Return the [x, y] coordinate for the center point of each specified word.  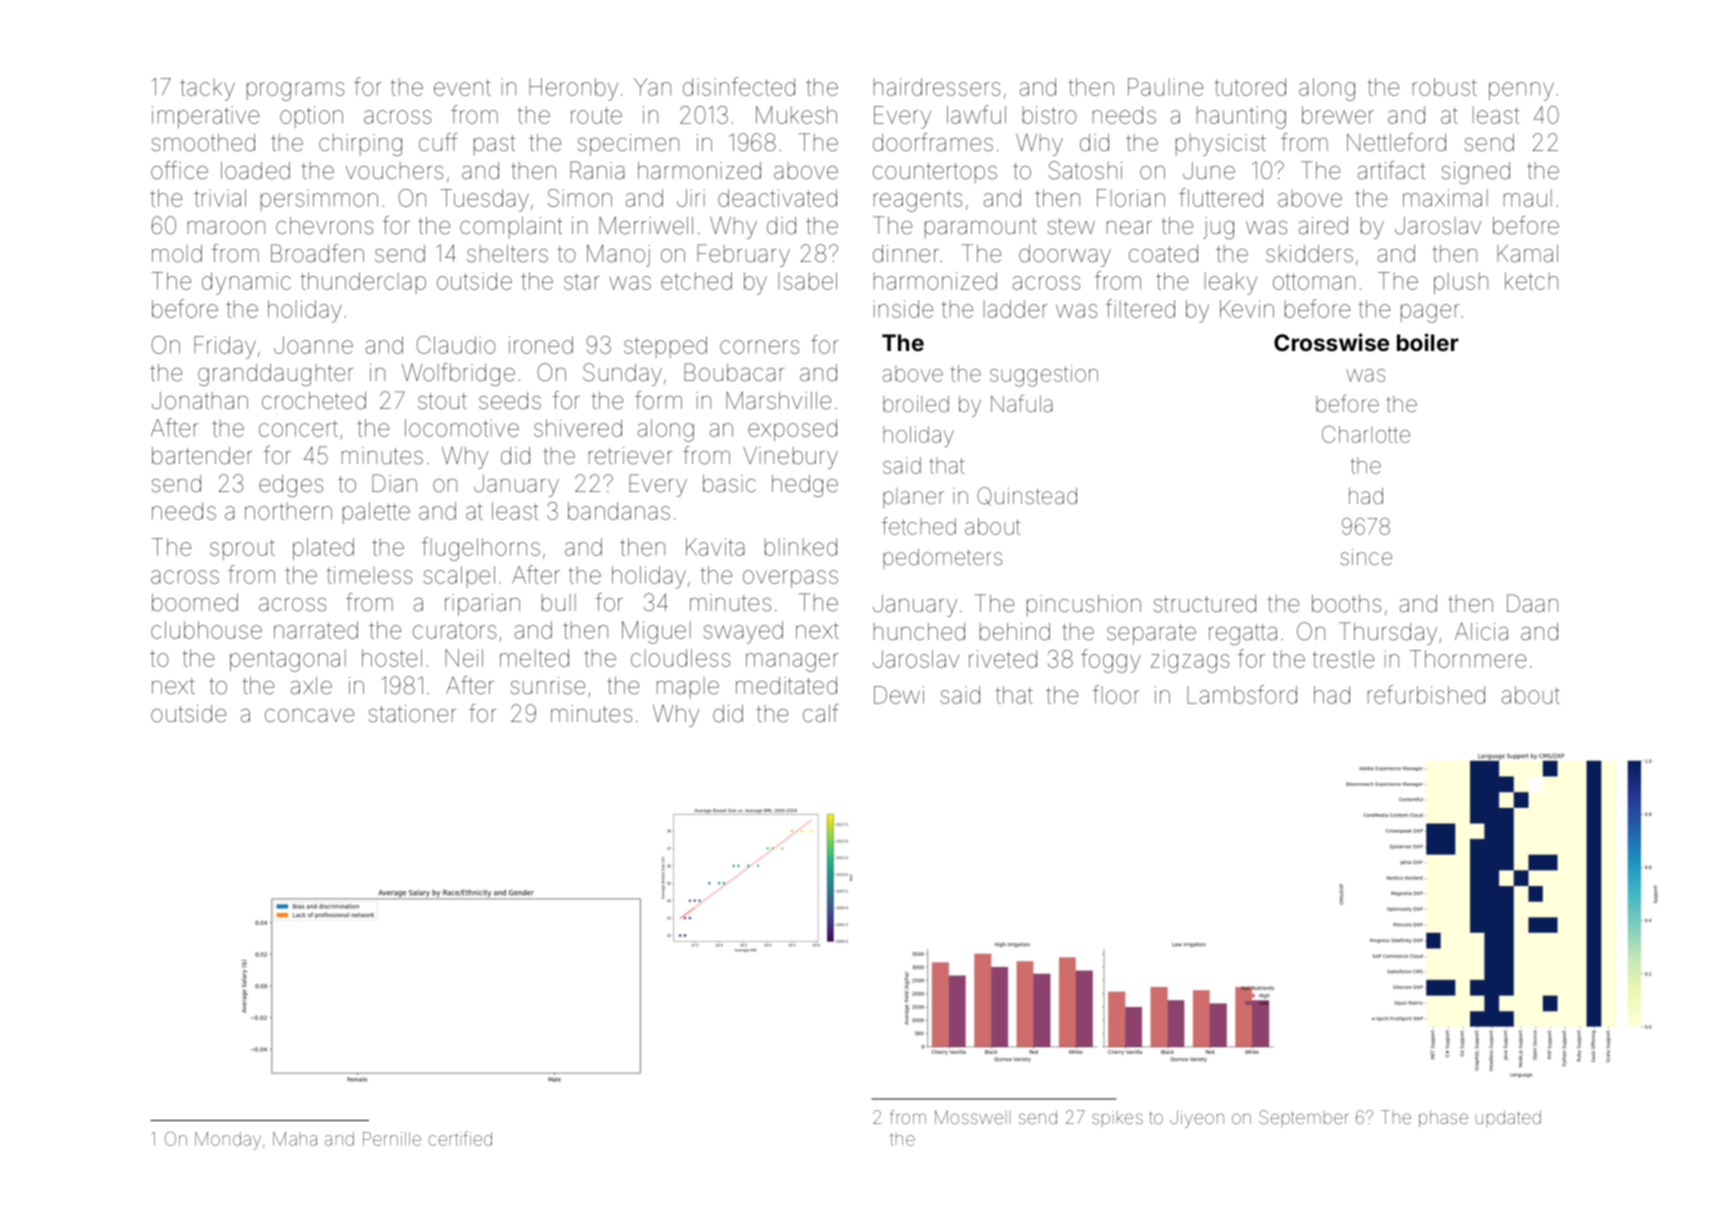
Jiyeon [1197, 1119]
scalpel [459, 577]
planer [913, 498]
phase [1443, 1119]
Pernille [392, 1139]
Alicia [1481, 631]
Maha [295, 1139]
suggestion [1044, 376]
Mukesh [796, 115]
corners [759, 347]
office [179, 170]
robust [1445, 87]
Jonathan [200, 401]
